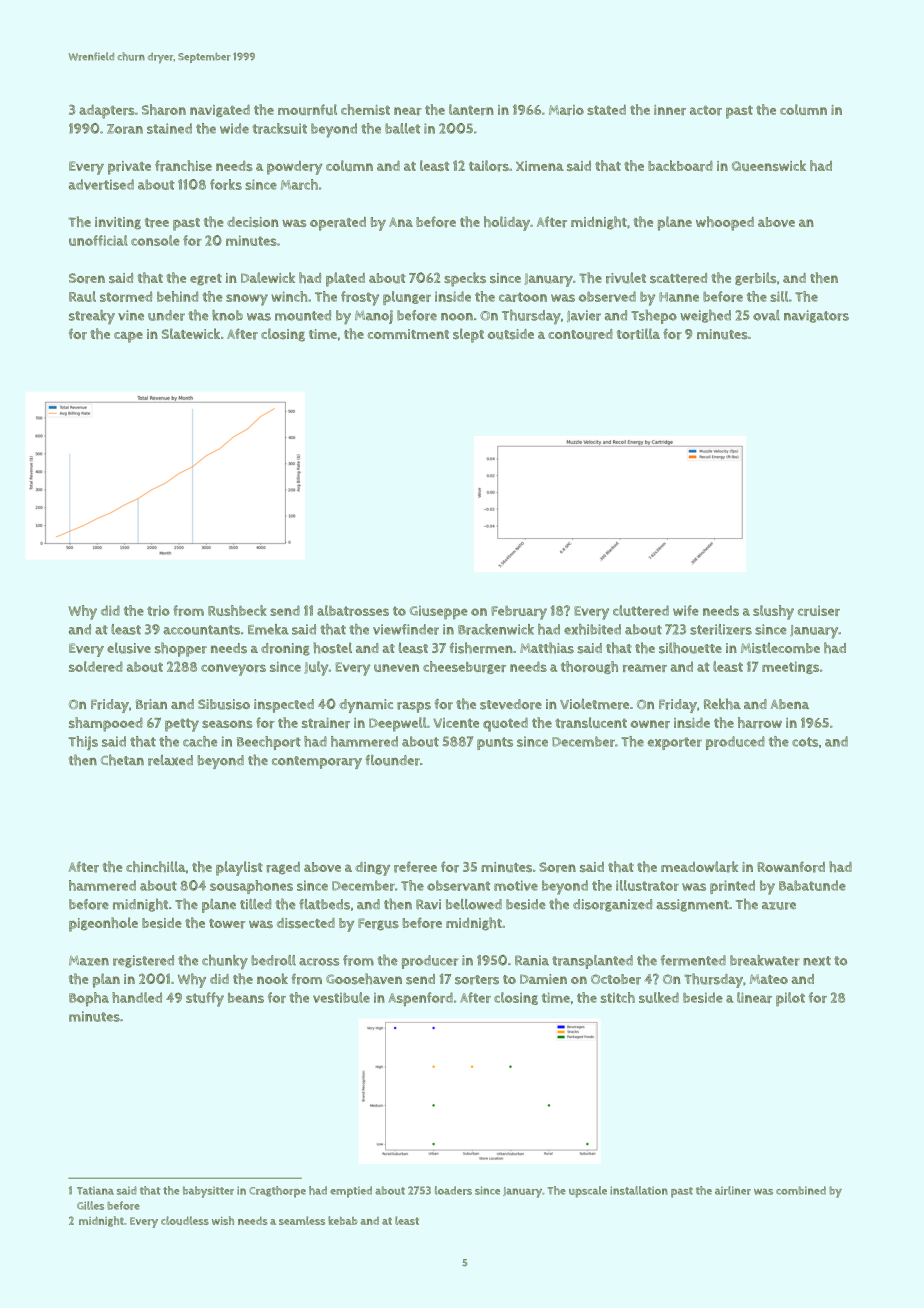  What do you see at coordinates (227, 724) in the screenshot?
I see `seasons` at bounding box center [227, 724].
